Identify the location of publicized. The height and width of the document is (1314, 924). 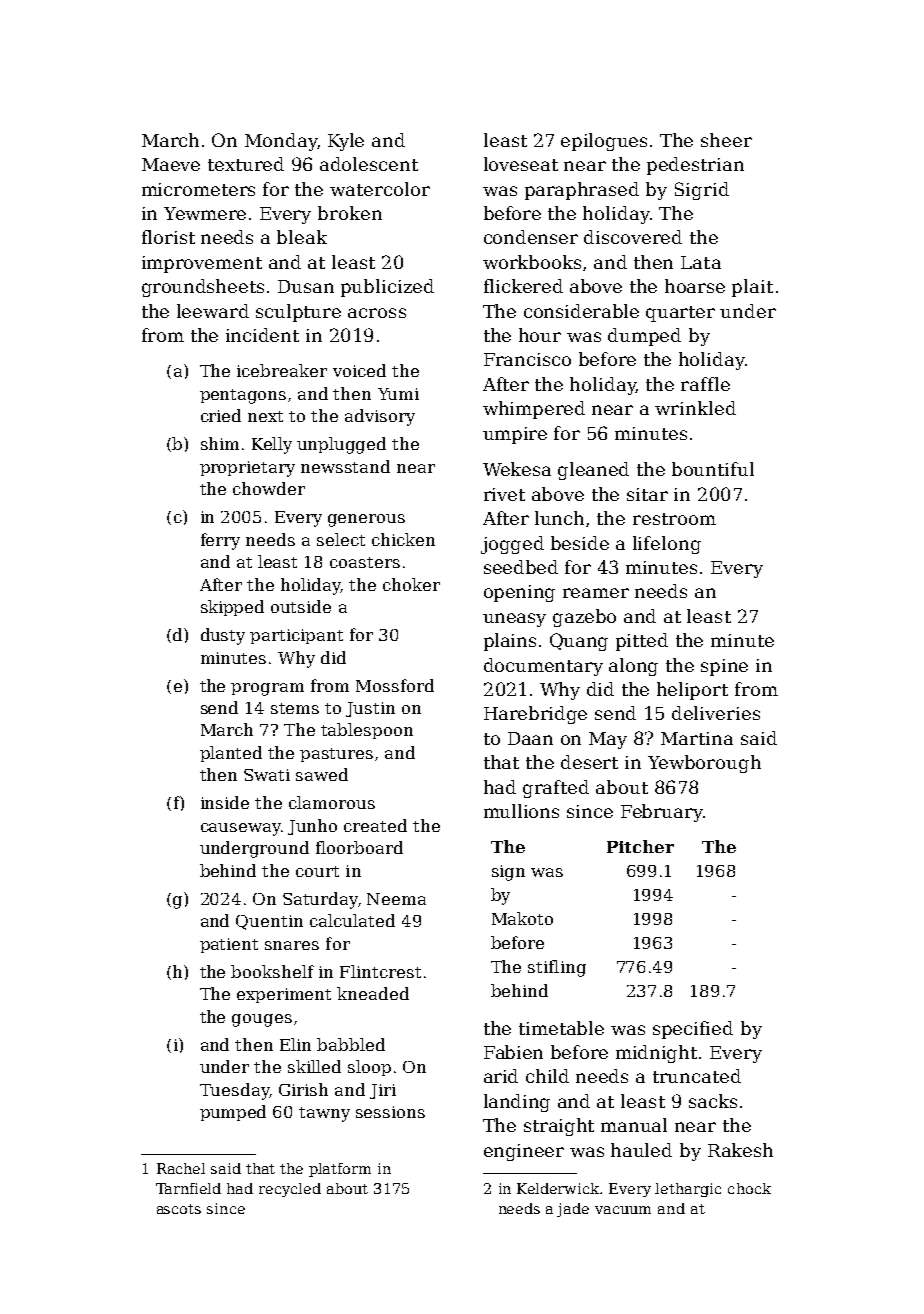
(387, 288).
